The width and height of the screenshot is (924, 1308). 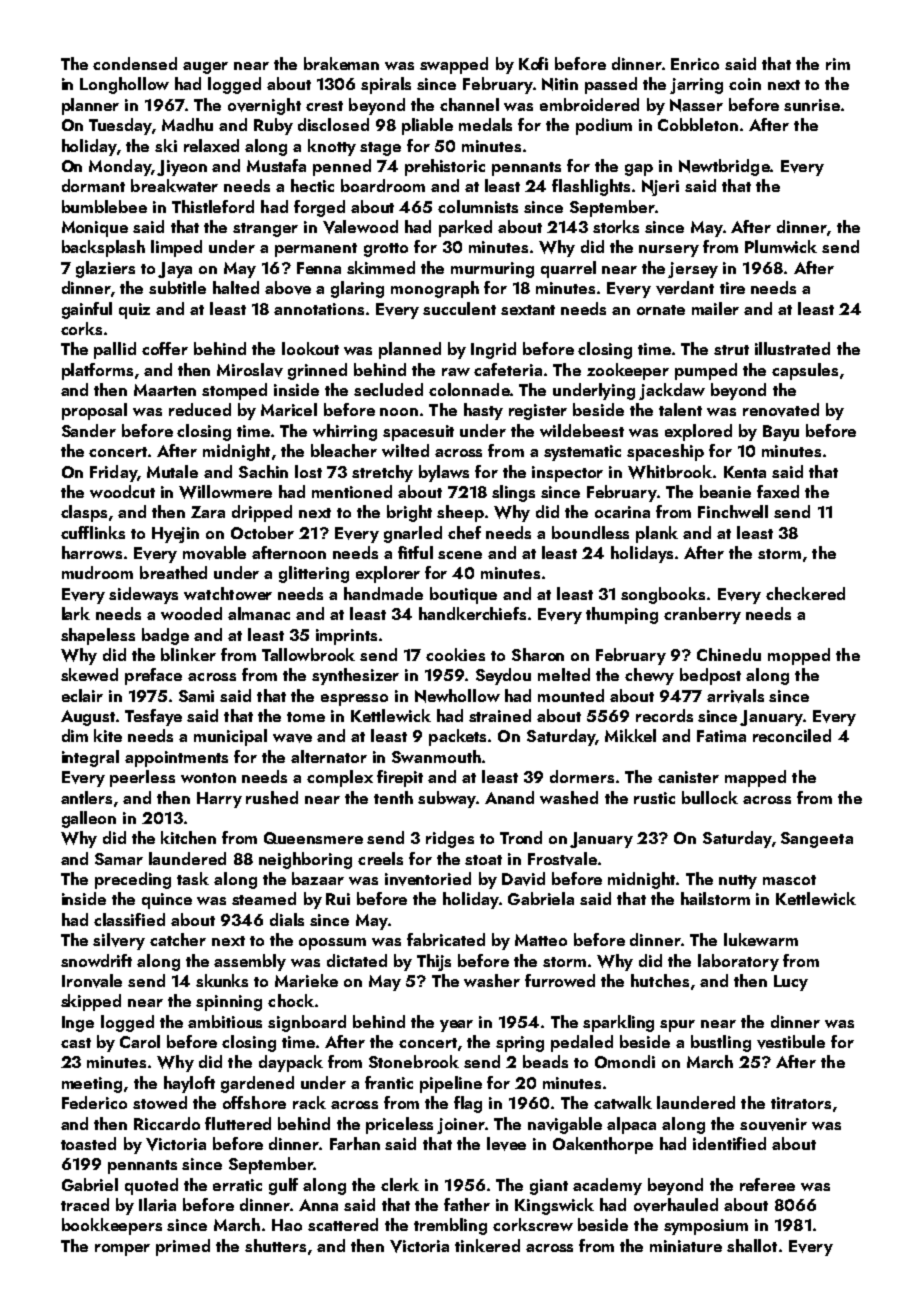 I want to click on Sami, so click(x=196, y=696).
